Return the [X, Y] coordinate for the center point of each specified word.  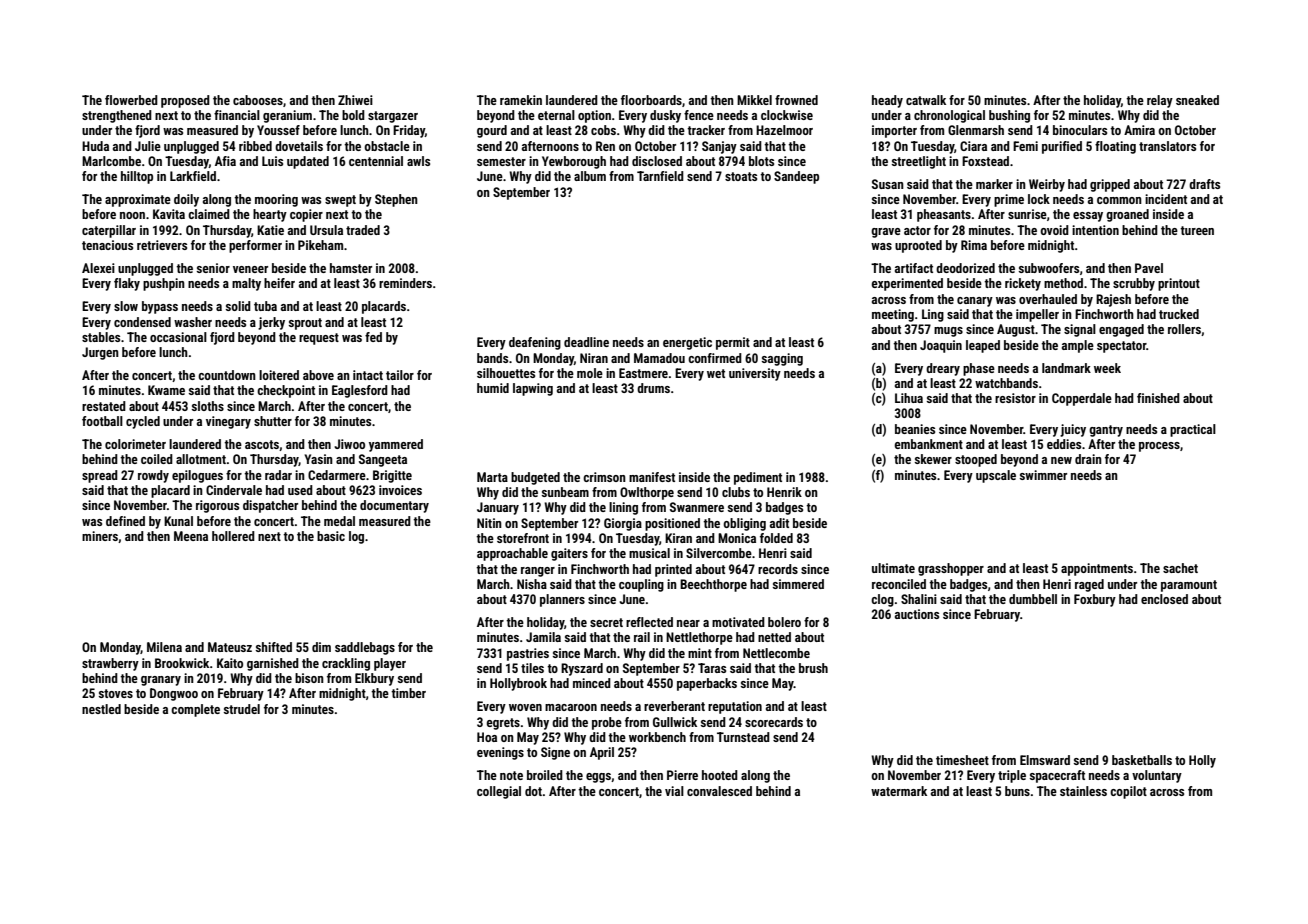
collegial [499, 792]
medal [339, 521]
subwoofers [1049, 268]
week [1107, 368]
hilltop [137, 177]
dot [533, 791]
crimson [604, 477]
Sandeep [796, 177]
